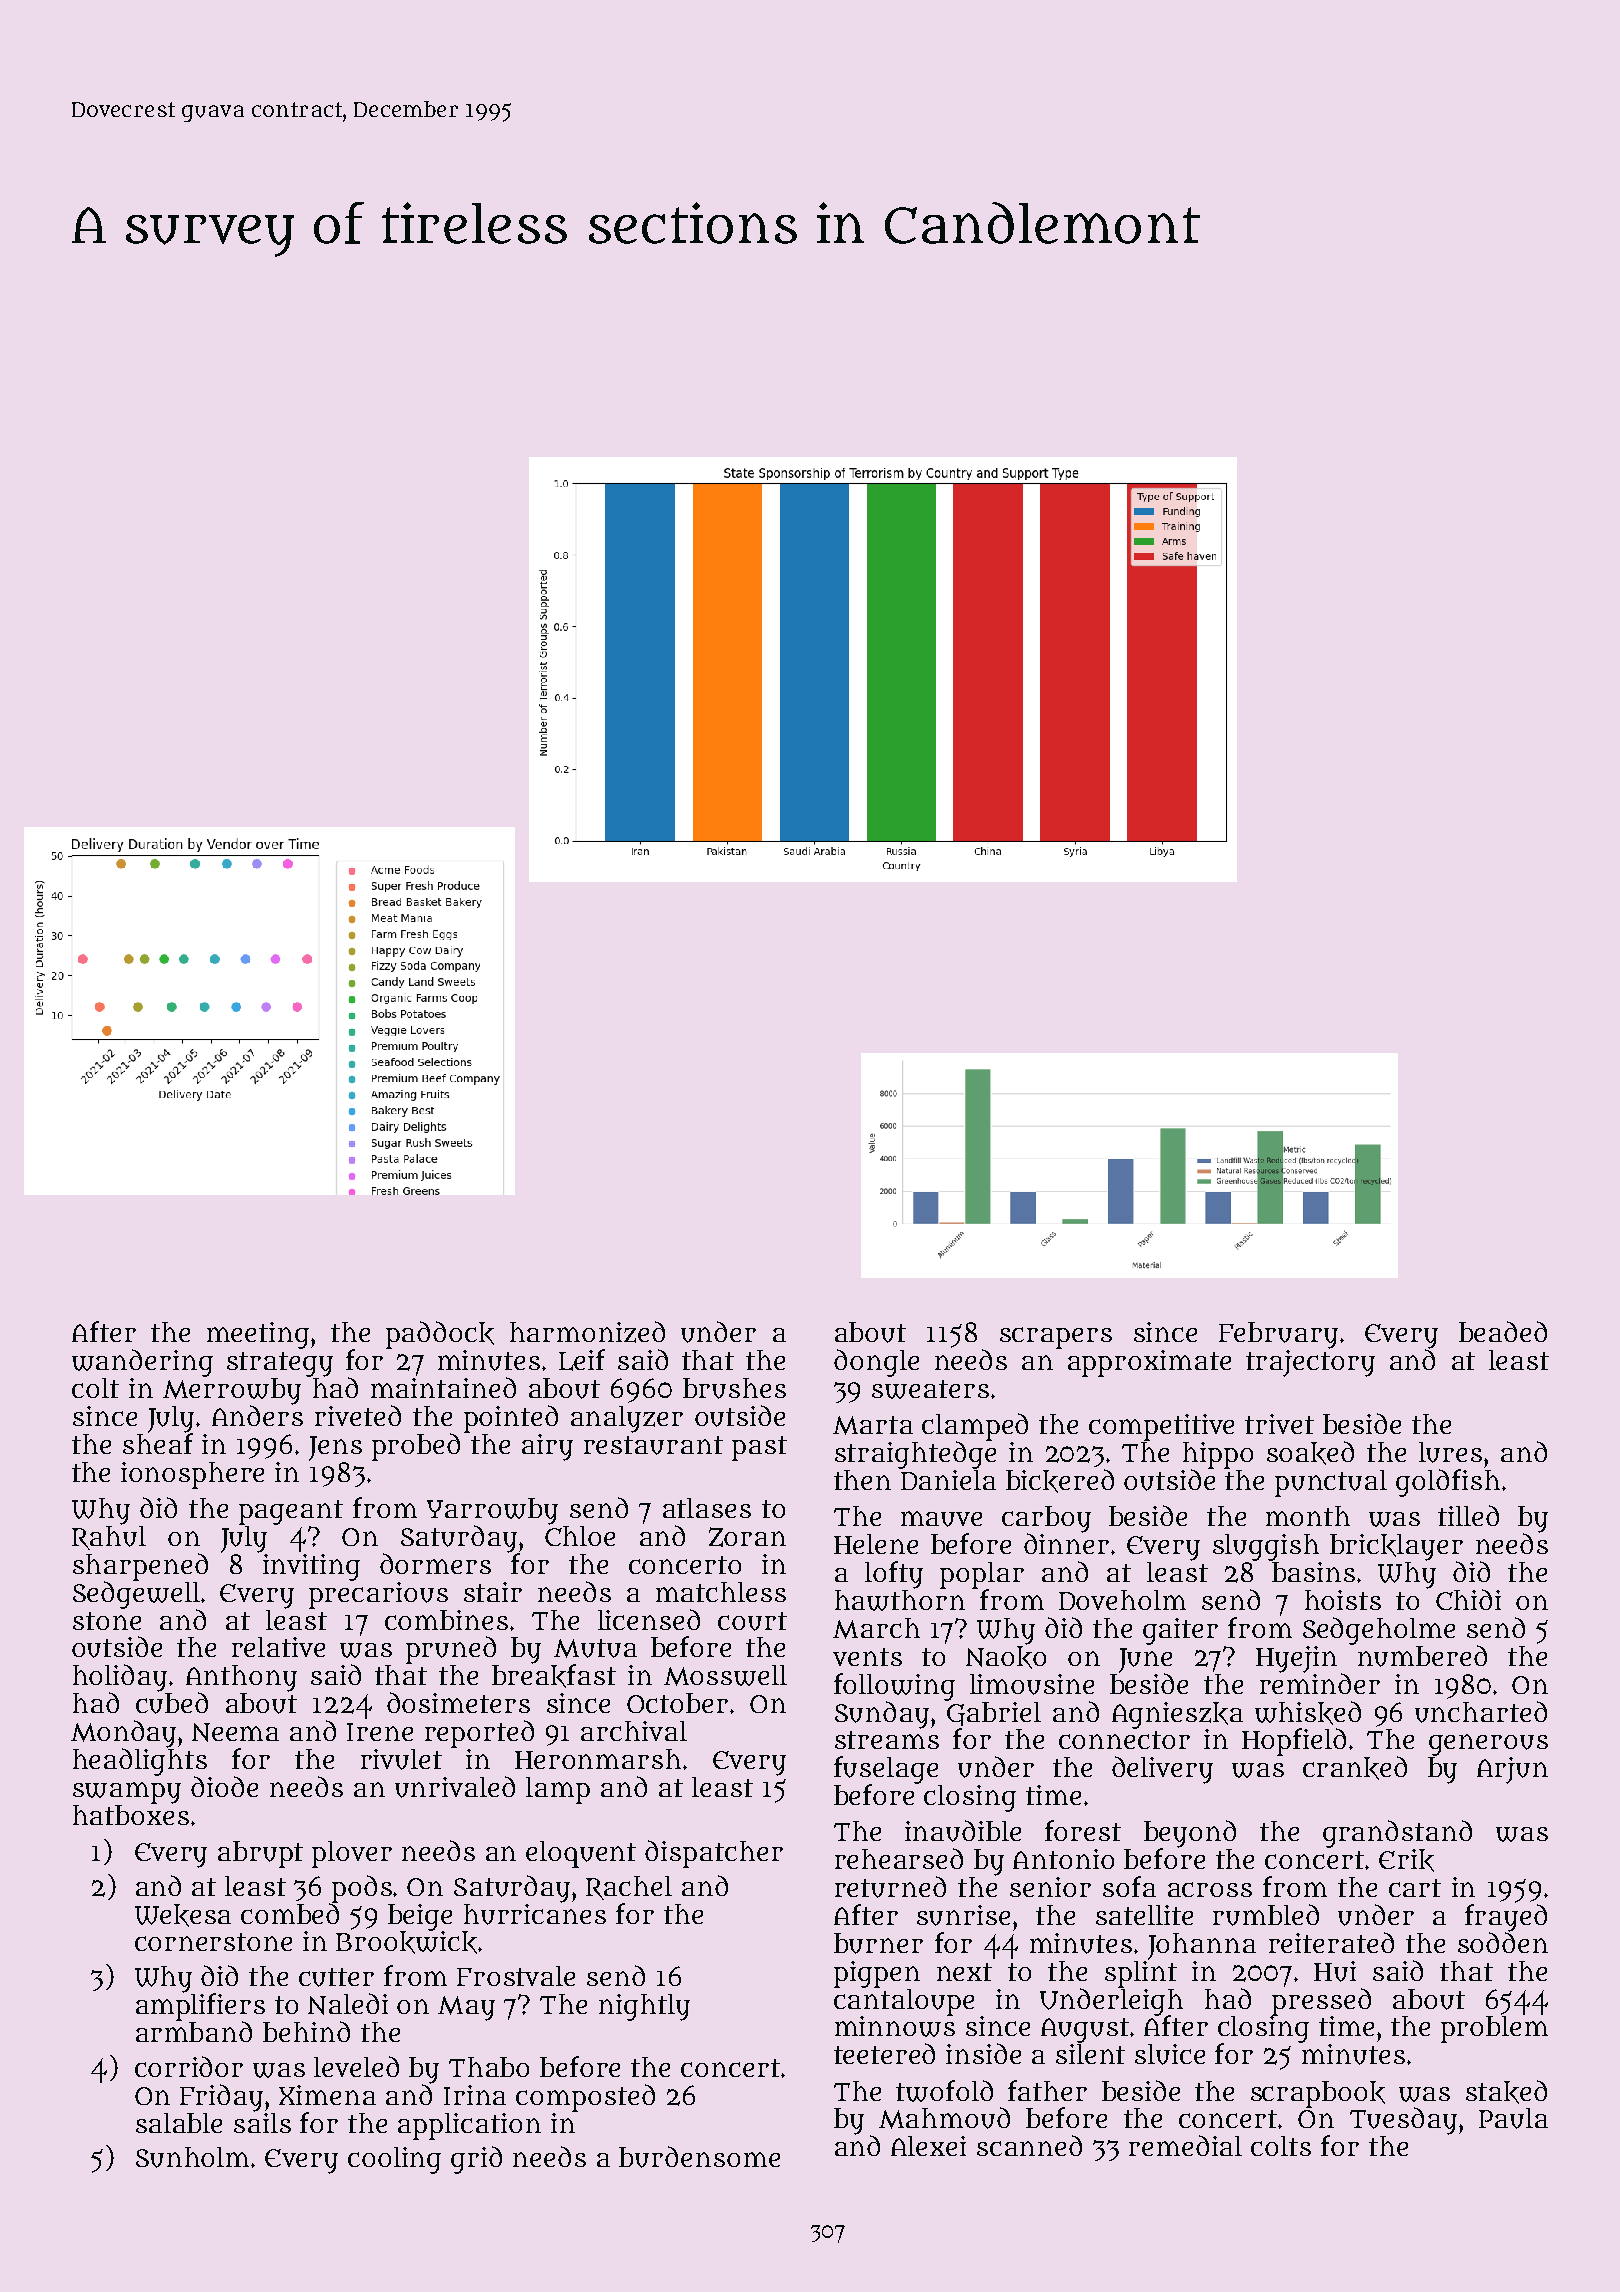 This screenshot has height=2292, width=1620. Describe the element at coordinates (1355, 1768) in the screenshot. I see `cranked` at that location.
